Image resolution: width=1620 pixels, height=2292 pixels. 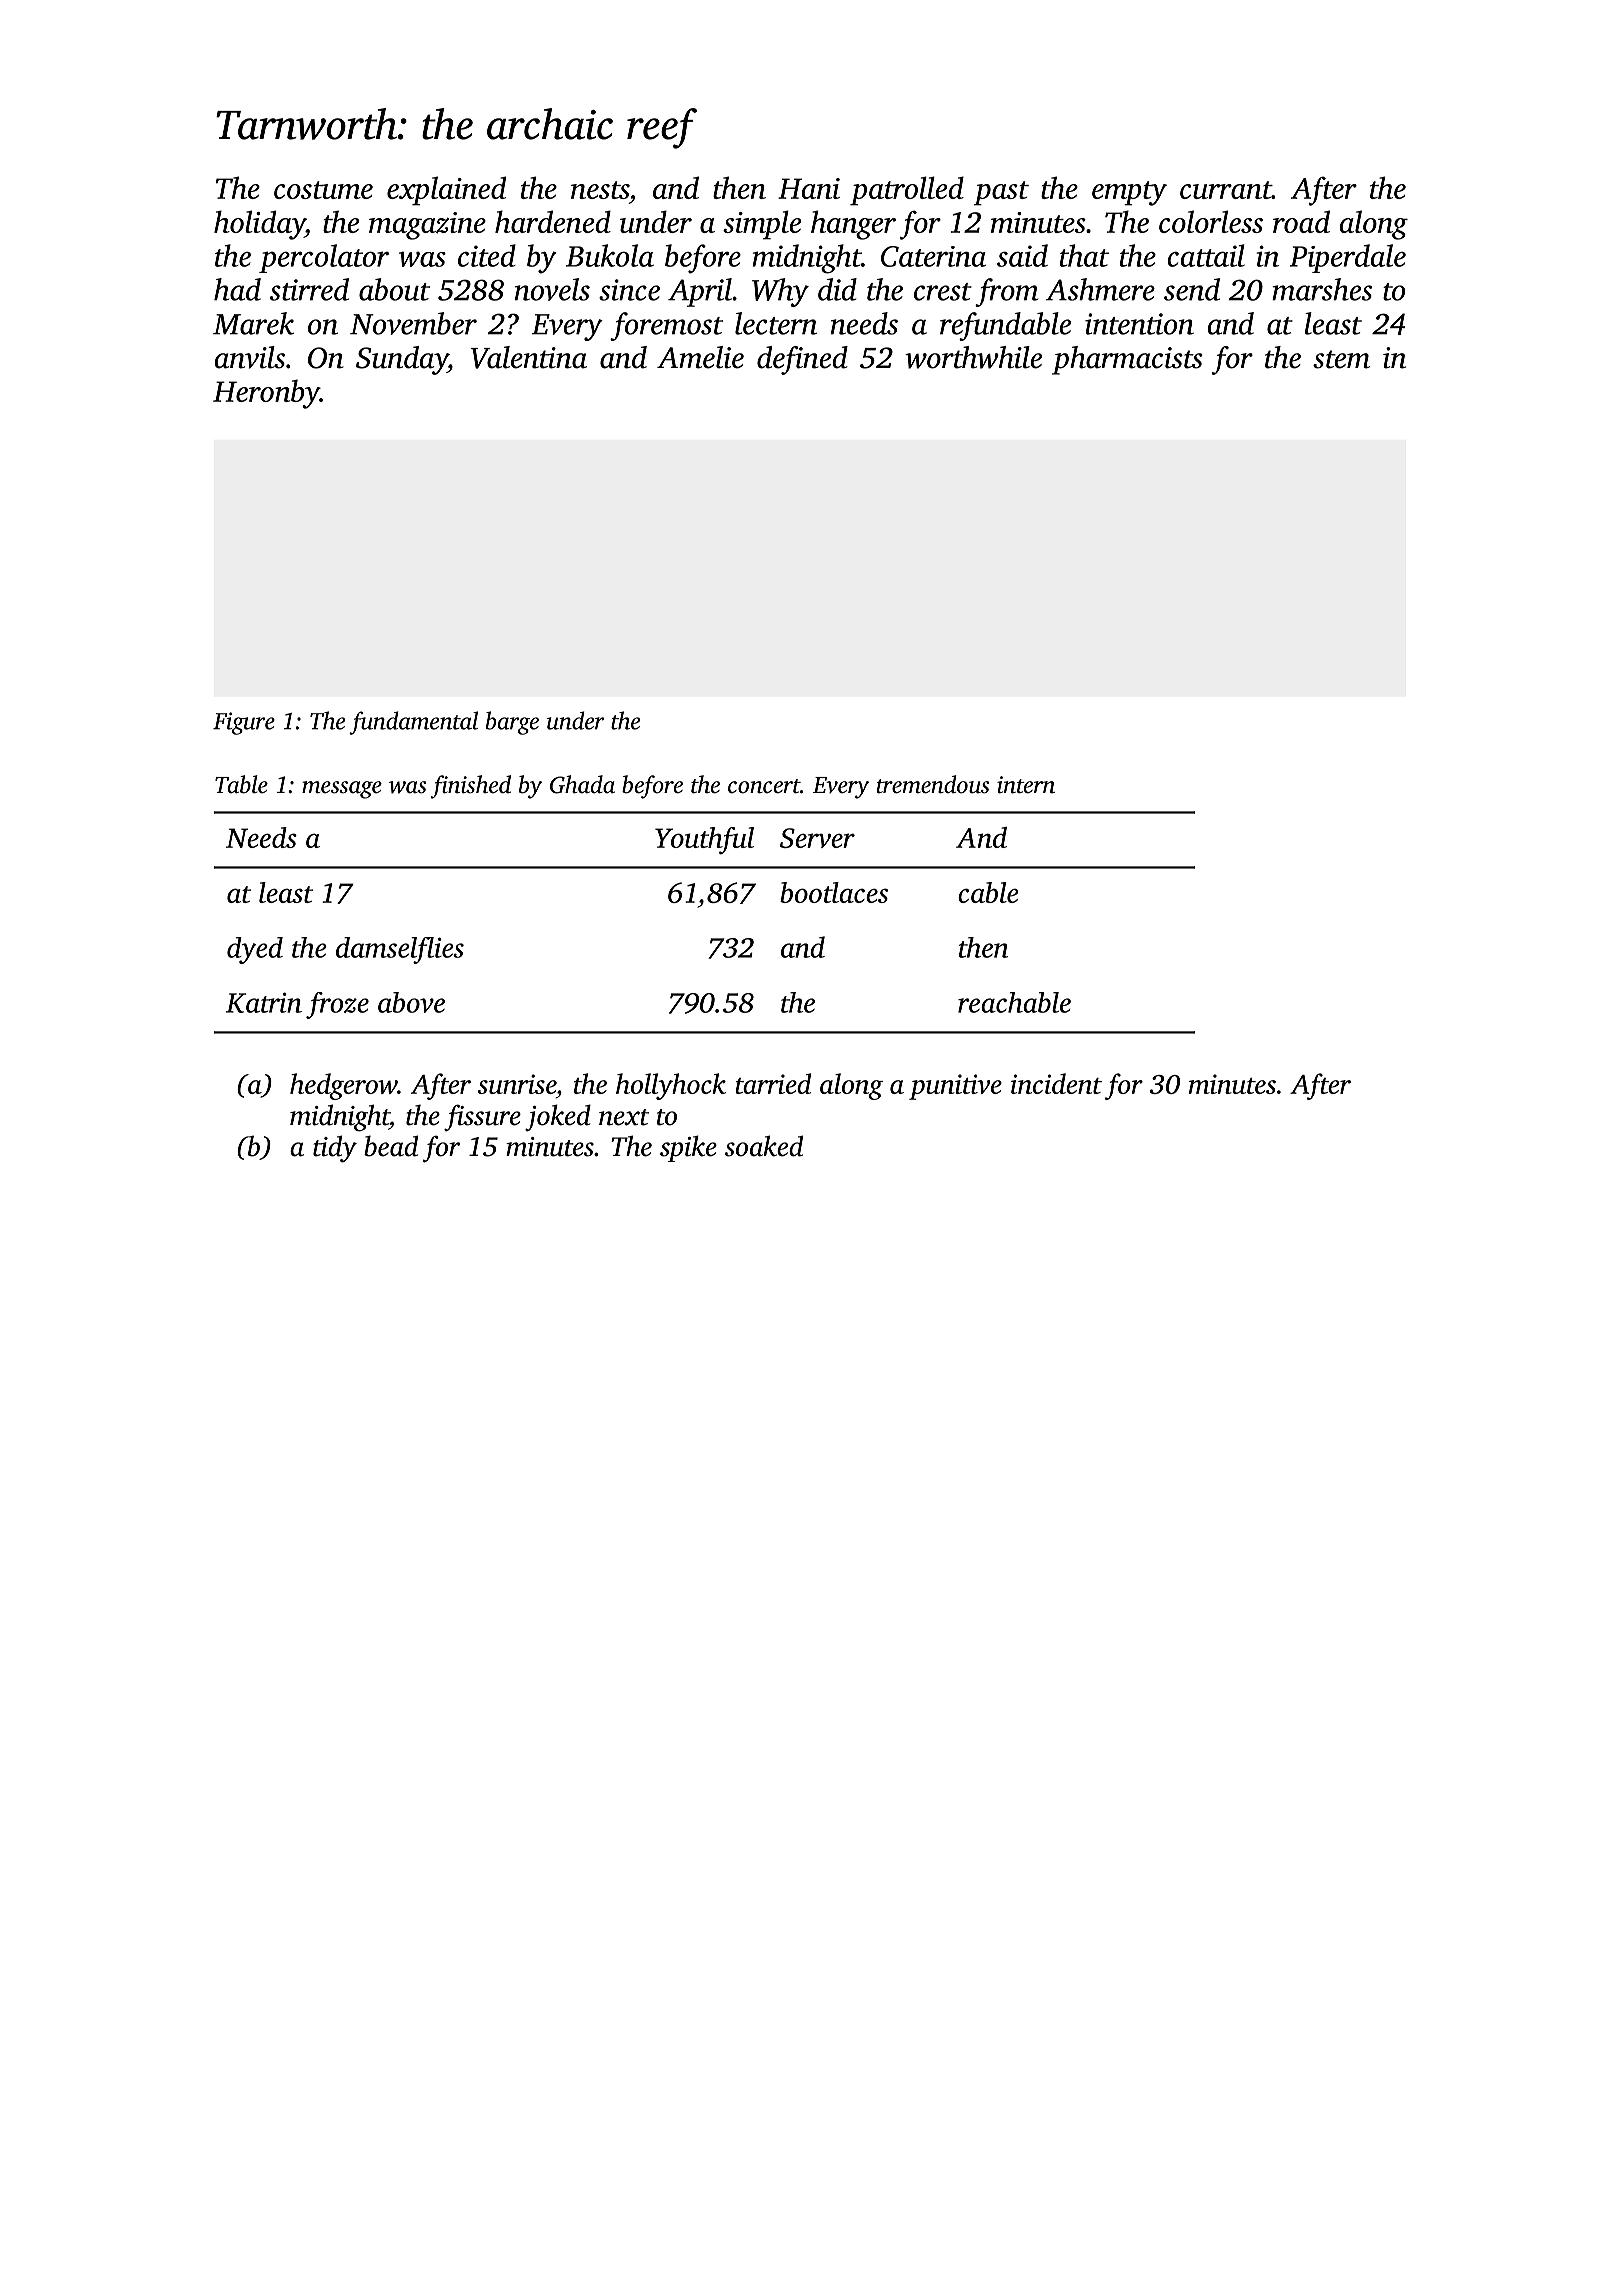 What do you see at coordinates (1026, 785) in the screenshot?
I see `intern` at bounding box center [1026, 785].
